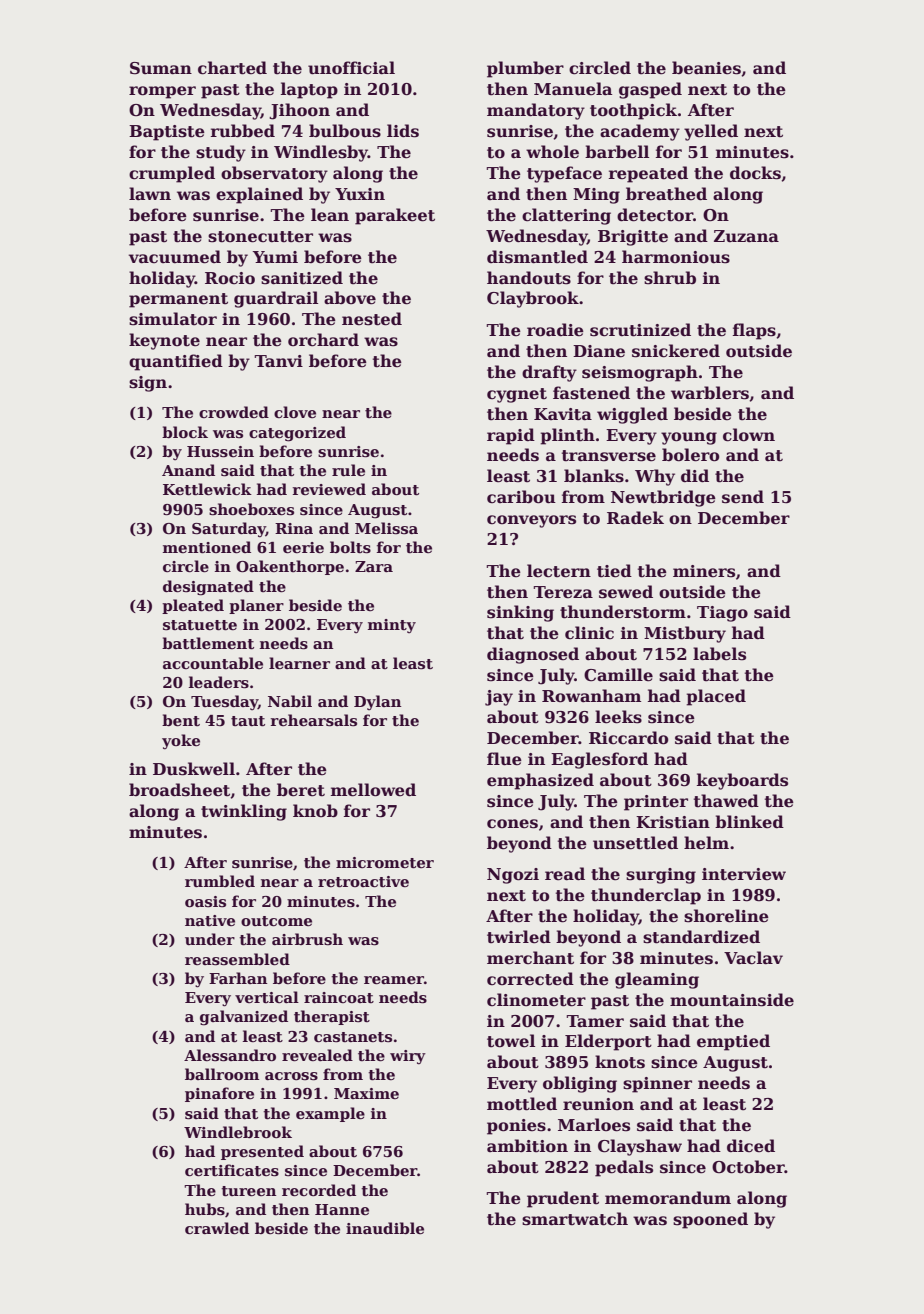 This screenshot has width=924, height=1314. Describe the element at coordinates (519, 937) in the screenshot. I see `twirled` at that location.
